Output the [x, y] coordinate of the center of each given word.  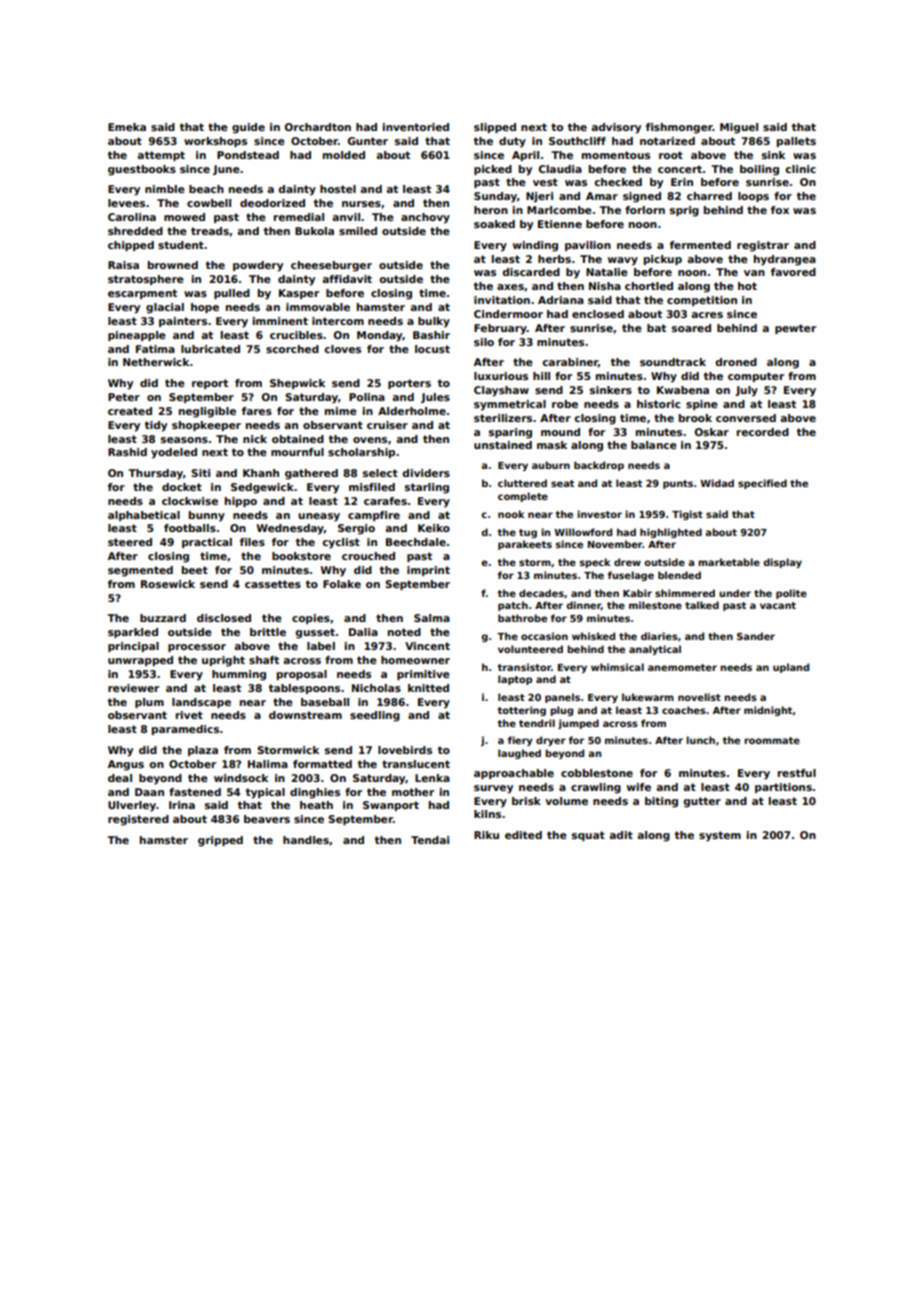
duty [512, 142]
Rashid [127, 452]
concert [680, 169]
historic [658, 404]
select [380, 473]
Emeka [127, 127]
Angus [126, 765]
